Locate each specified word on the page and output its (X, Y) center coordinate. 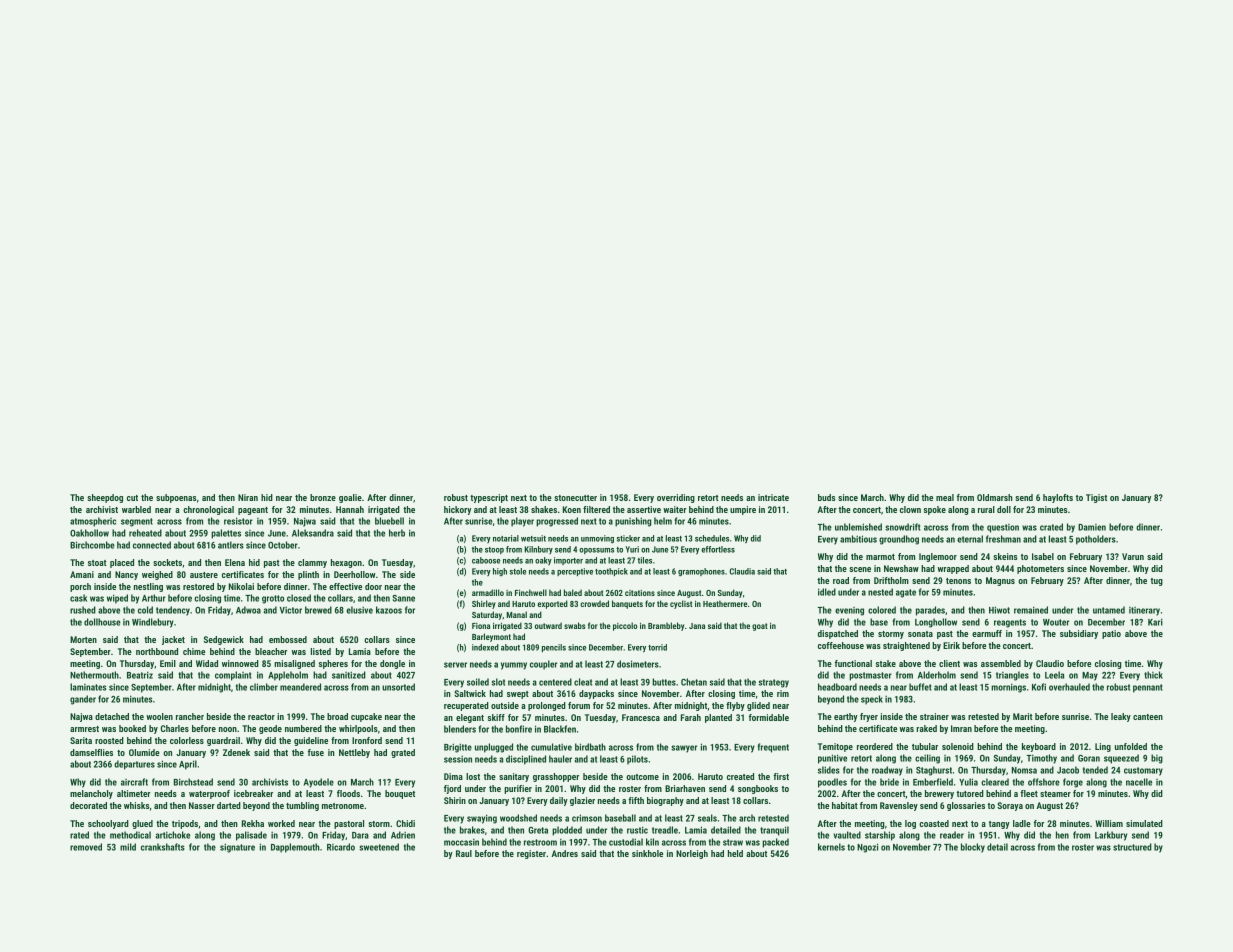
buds (826, 497)
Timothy (1041, 759)
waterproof (209, 794)
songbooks (758, 789)
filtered (596, 509)
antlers (231, 545)
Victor (291, 610)
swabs (575, 625)
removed (86, 847)
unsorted (398, 687)
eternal (970, 539)
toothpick (611, 572)
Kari (1155, 622)
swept (518, 695)
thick (1153, 675)
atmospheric (93, 522)
